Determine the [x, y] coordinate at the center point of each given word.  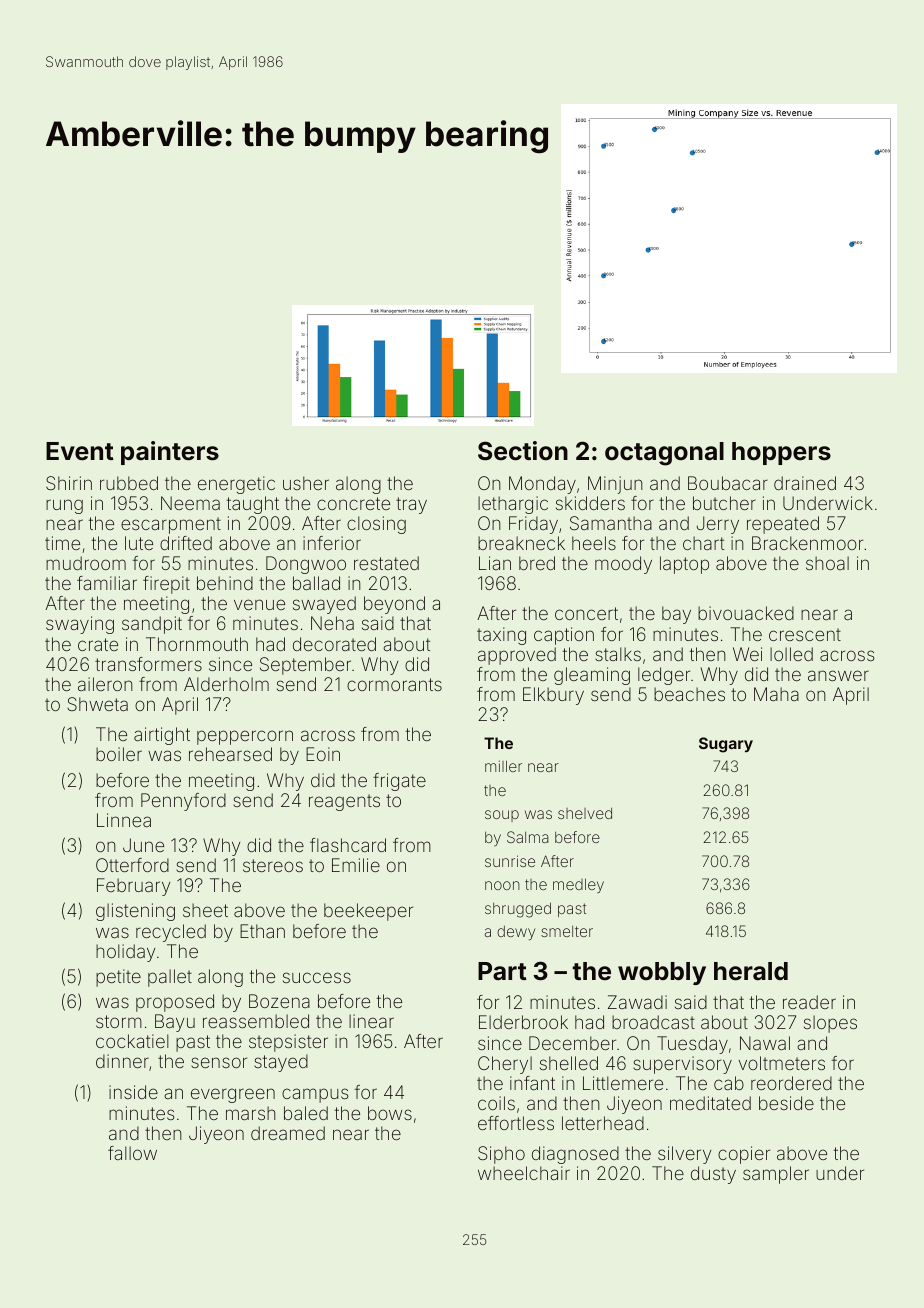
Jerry [718, 525]
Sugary [726, 745]
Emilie [356, 865]
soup [502, 816]
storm [119, 1021]
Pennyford [183, 802]
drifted [186, 543]
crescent [805, 634]
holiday [125, 953]
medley [578, 885]
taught [253, 505]
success [317, 977]
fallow [132, 1153]
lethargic [513, 505]
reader [809, 1002]
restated [386, 563]
